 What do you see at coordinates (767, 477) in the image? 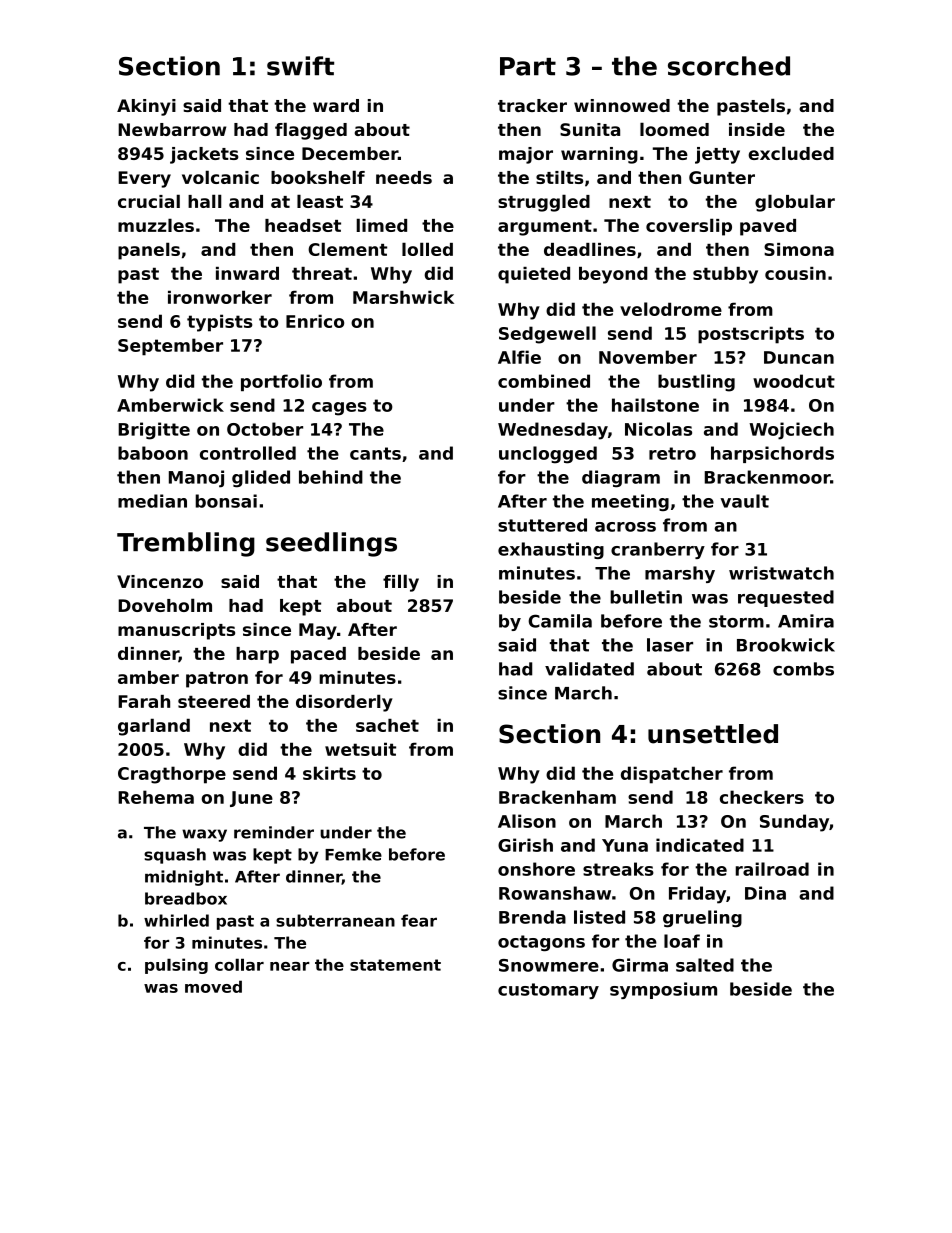
I see `Brackenmoor` at bounding box center [767, 477].
